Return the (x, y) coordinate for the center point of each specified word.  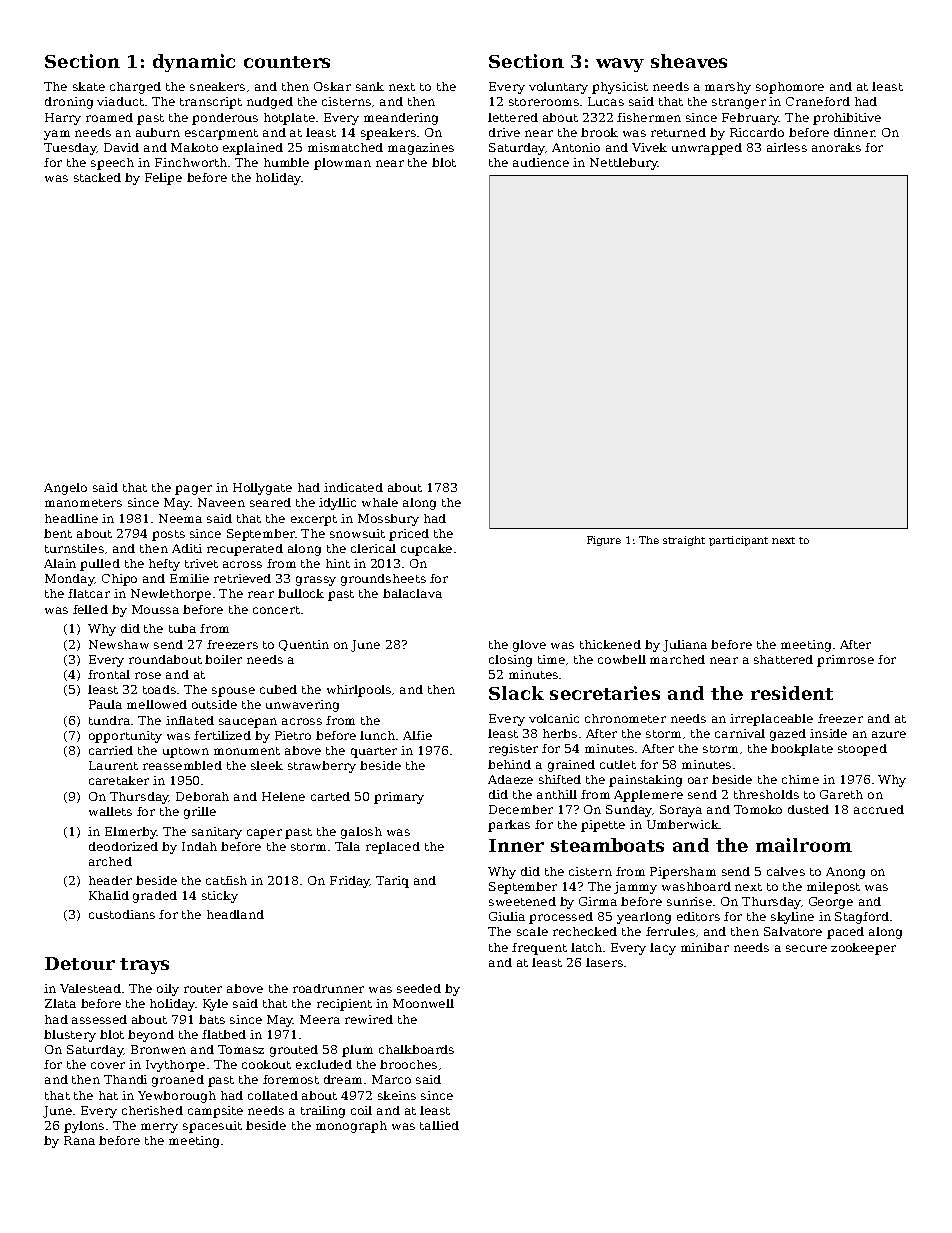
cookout (266, 1064)
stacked (97, 177)
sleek (267, 765)
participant (738, 541)
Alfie (417, 735)
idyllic (337, 504)
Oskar (332, 86)
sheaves (689, 61)
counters (287, 62)
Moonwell (423, 1003)
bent (58, 533)
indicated (353, 487)
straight (684, 541)
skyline (792, 918)
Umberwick (683, 824)
